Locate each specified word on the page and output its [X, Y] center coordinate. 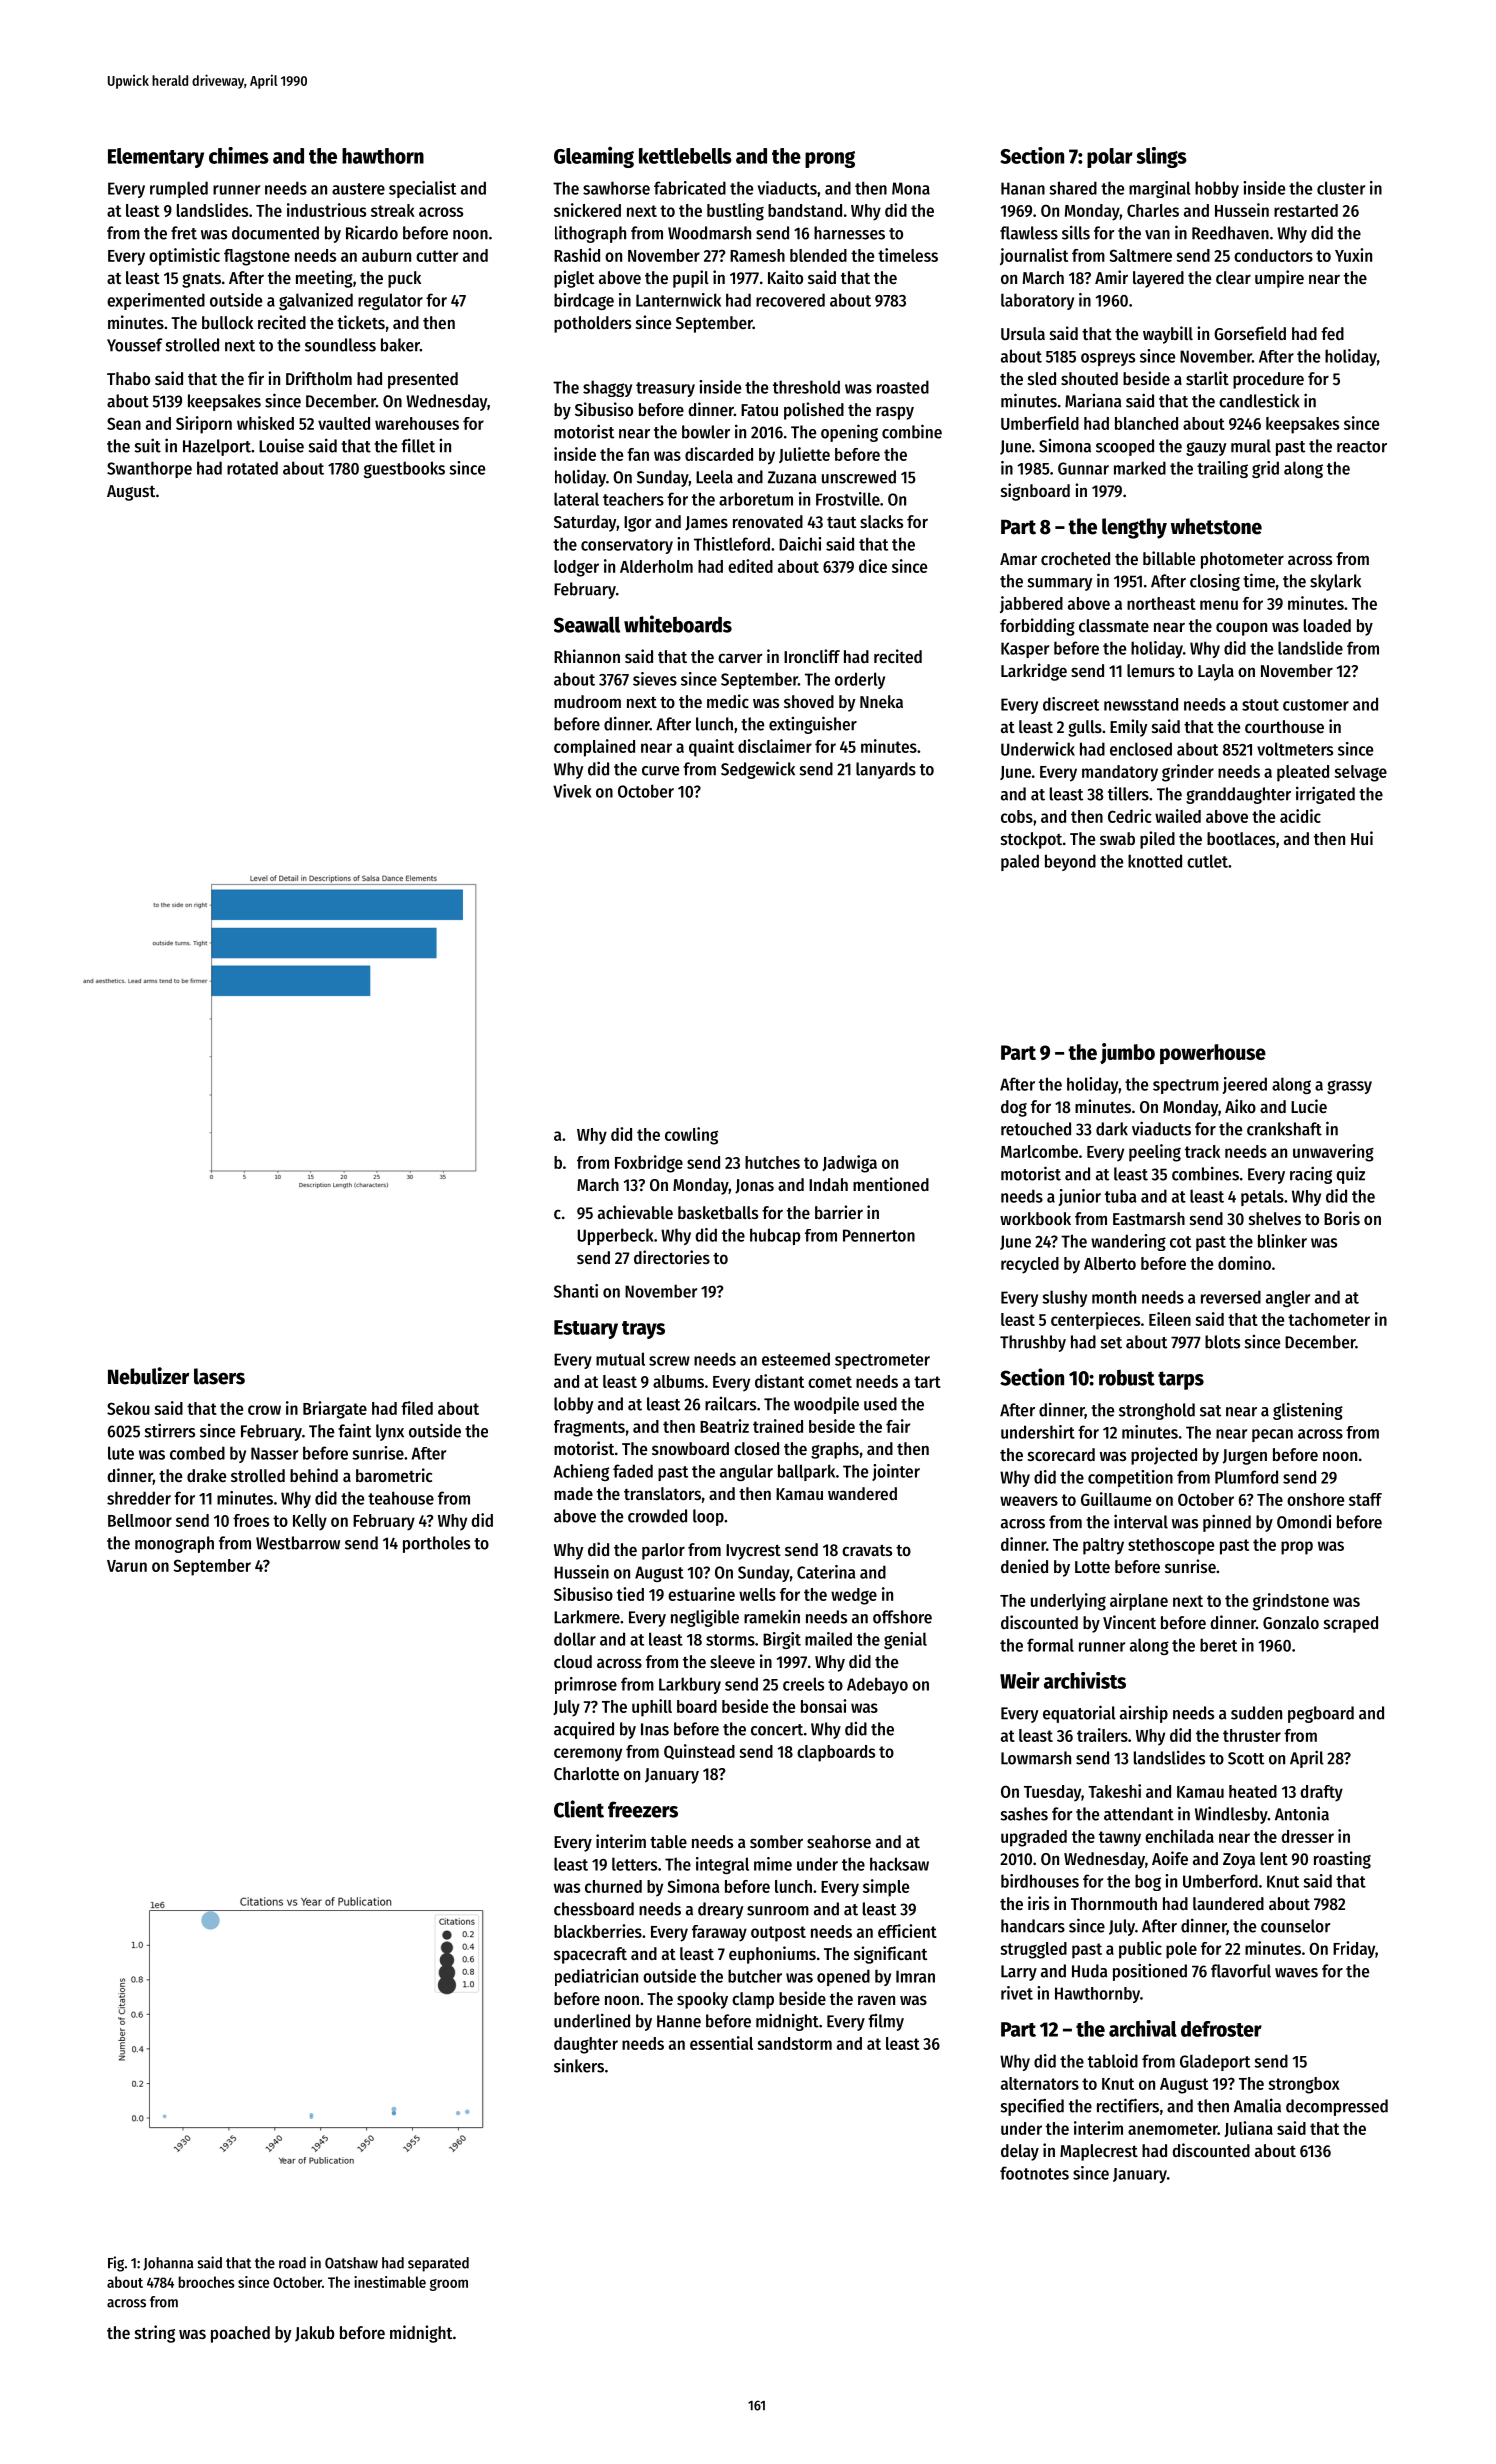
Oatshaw [351, 2263]
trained [778, 1426]
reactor [1362, 447]
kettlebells [685, 156]
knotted [1155, 861]
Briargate [335, 1410]
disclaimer [775, 746]
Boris [1342, 1218]
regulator [390, 301]
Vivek [572, 791]
